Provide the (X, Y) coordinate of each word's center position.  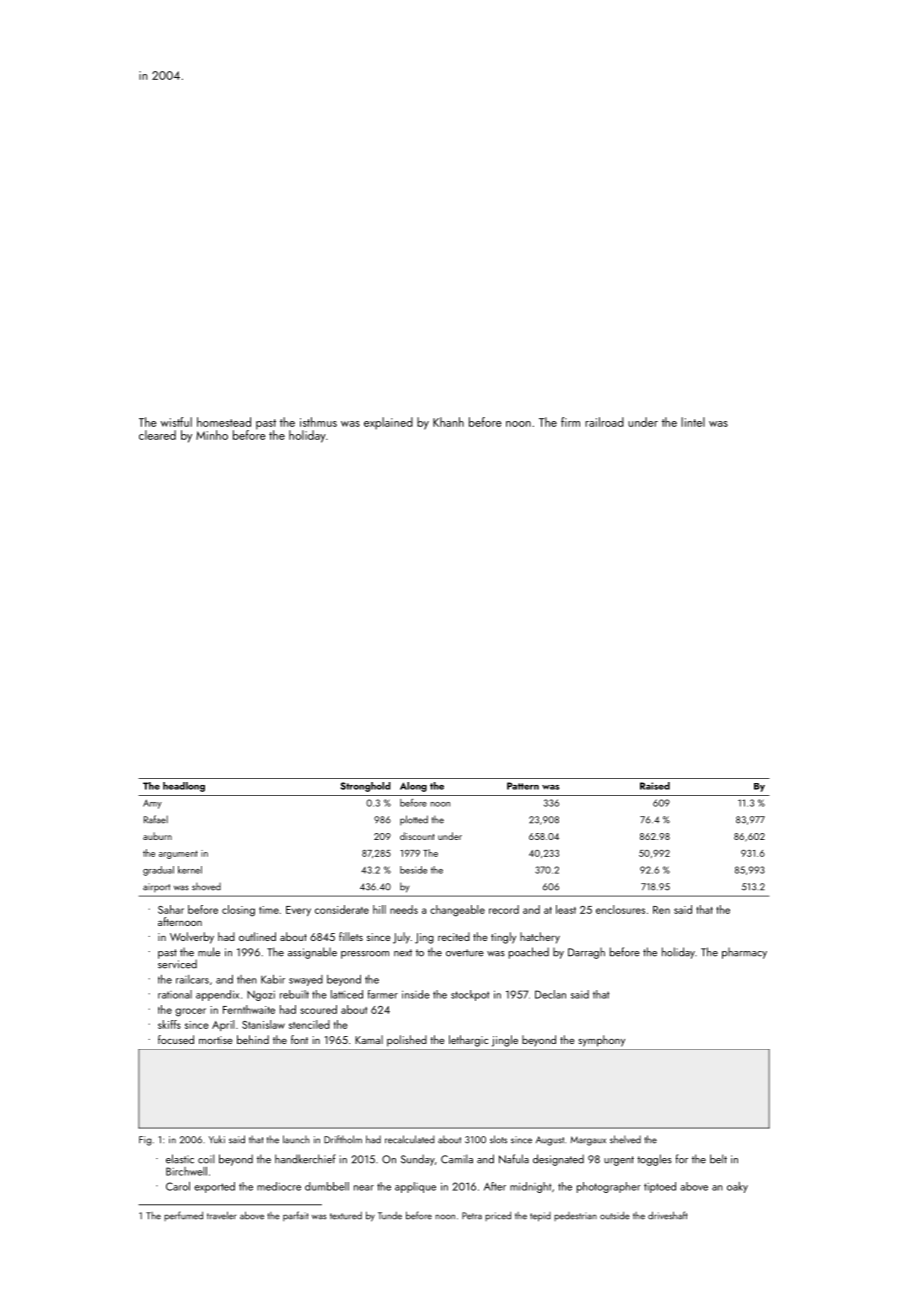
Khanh (448, 422)
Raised (655, 786)
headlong (184, 787)
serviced (177, 964)
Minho (212, 435)
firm (570, 422)
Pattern (523, 786)
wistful (176, 422)
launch (296, 1139)
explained (388, 423)
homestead (224, 422)
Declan (550, 994)
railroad (604, 422)
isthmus (318, 422)
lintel (693, 422)
